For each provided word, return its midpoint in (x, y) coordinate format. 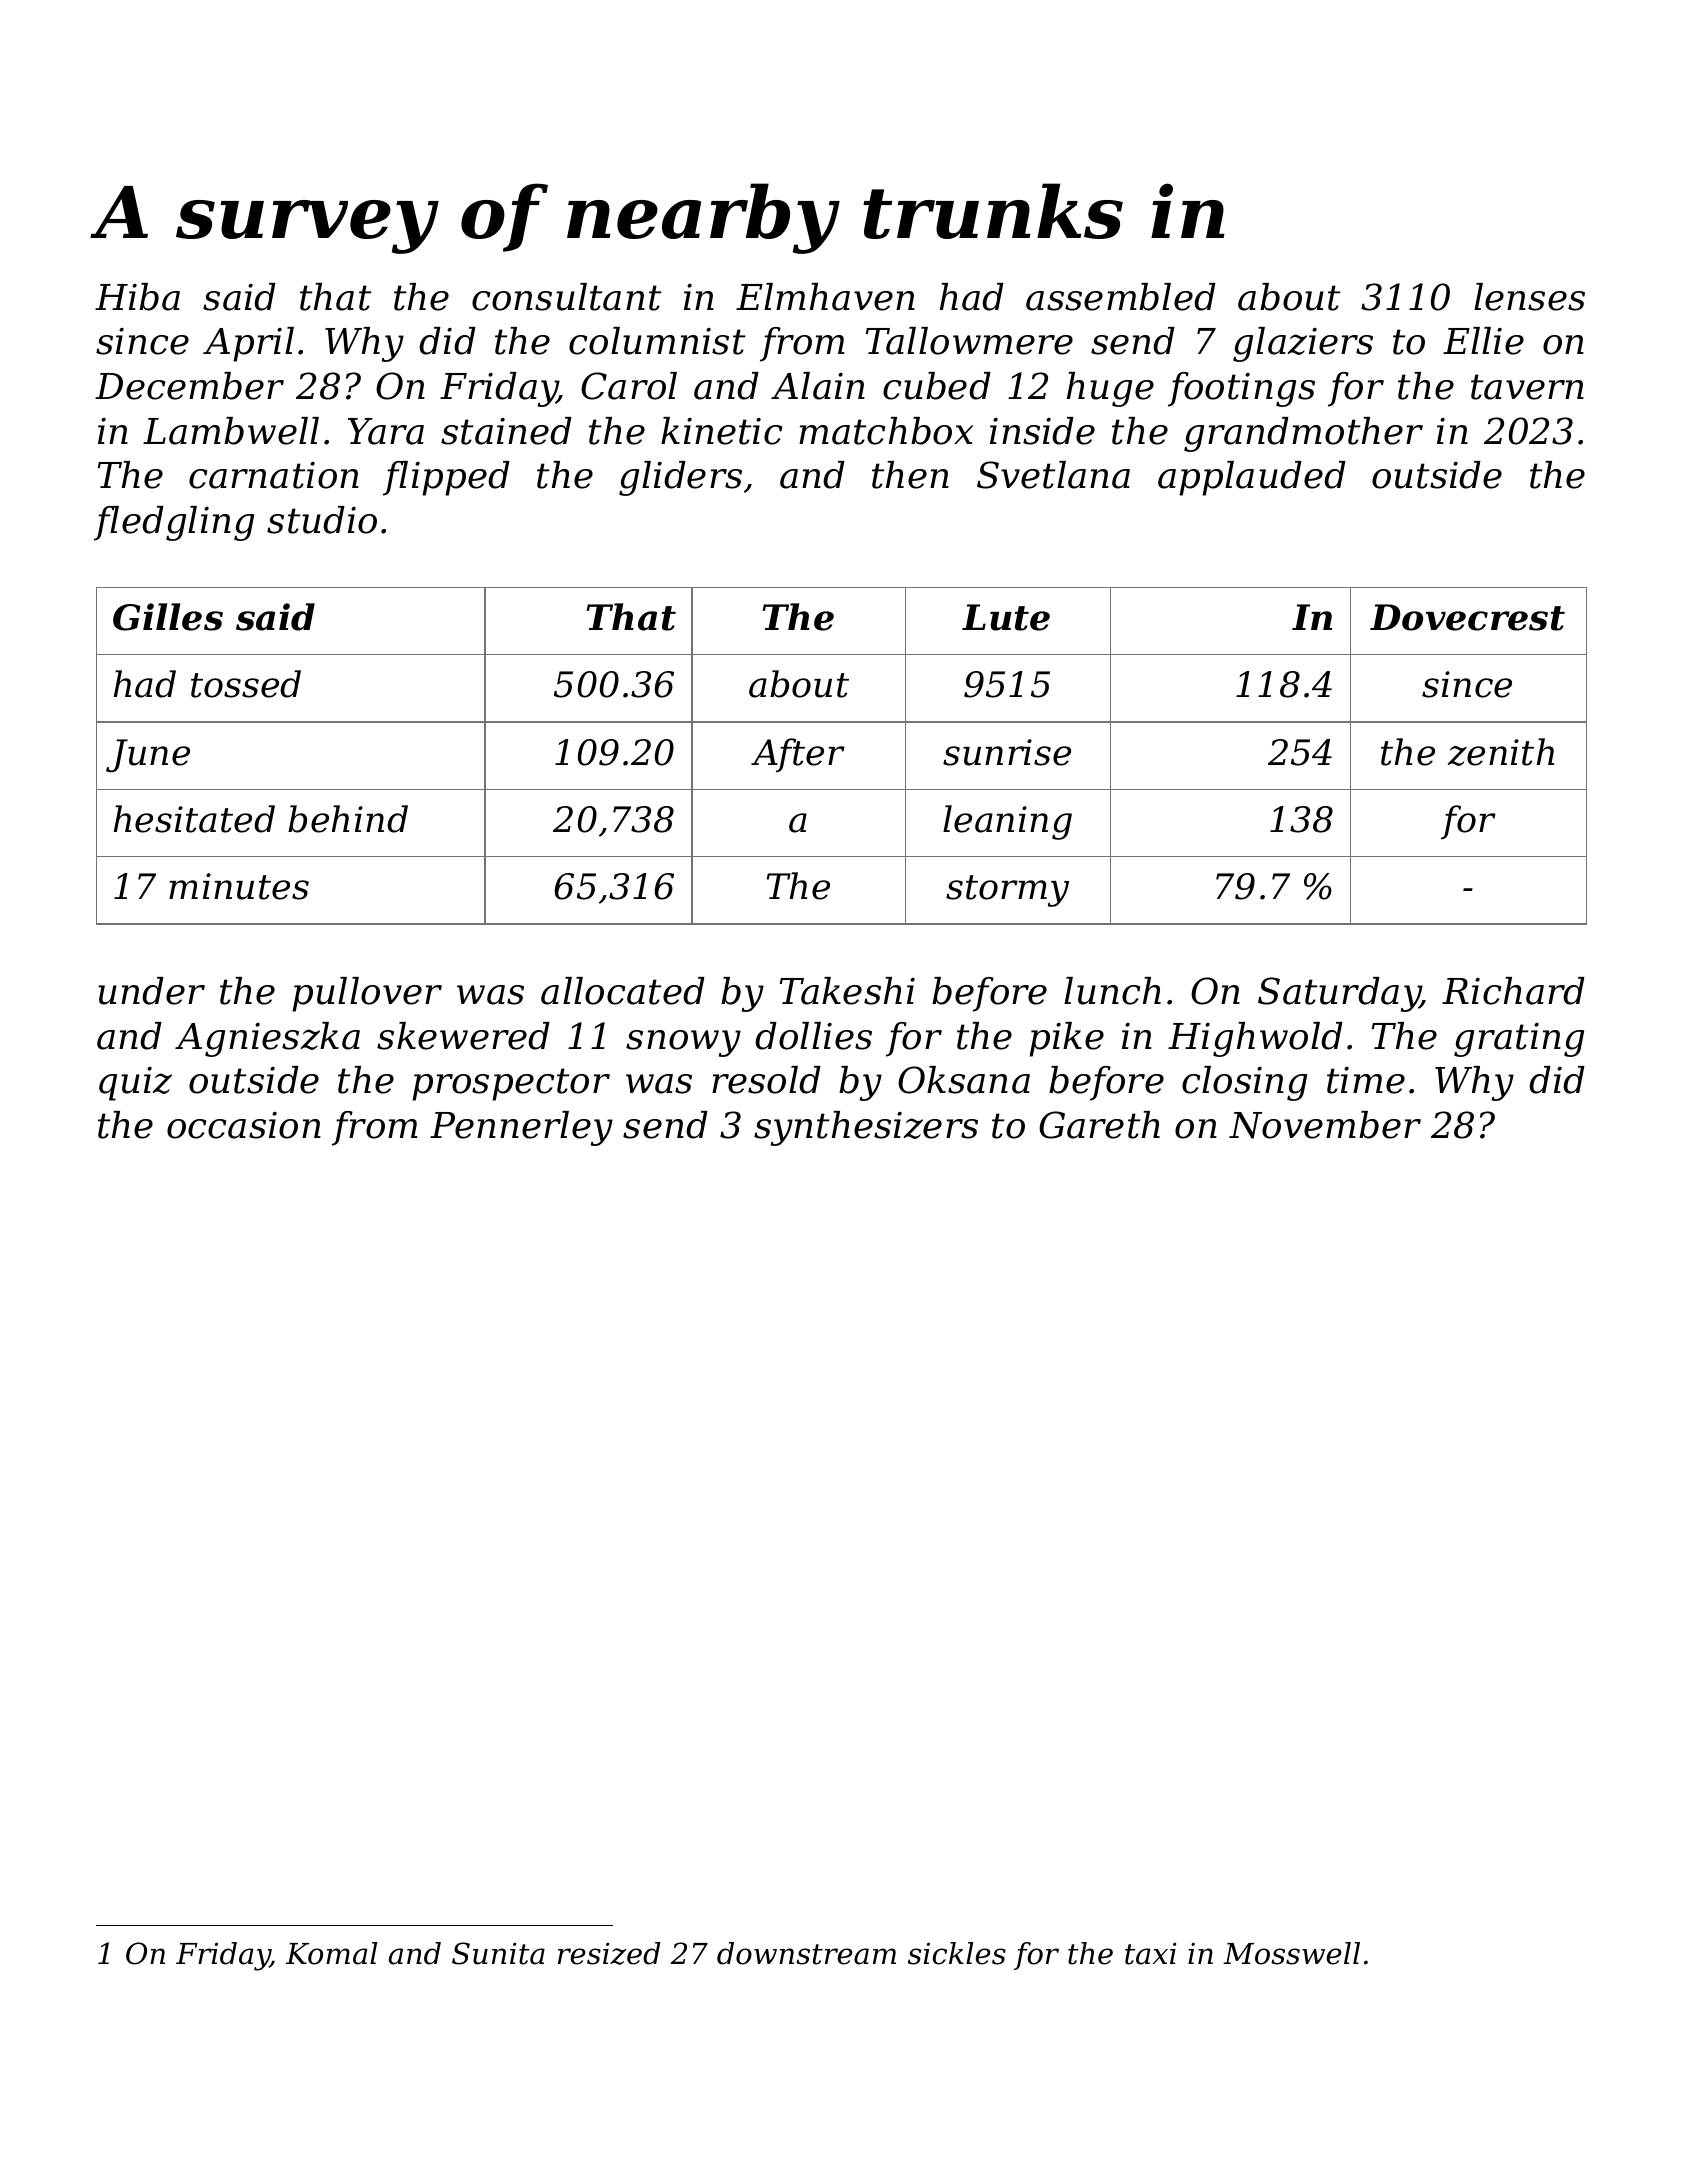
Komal (331, 1953)
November (1325, 1125)
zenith (1501, 752)
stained (506, 431)
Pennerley (521, 1128)
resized (609, 1953)
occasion (244, 1125)
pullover (367, 994)
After (798, 755)
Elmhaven (825, 297)
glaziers (1303, 344)
